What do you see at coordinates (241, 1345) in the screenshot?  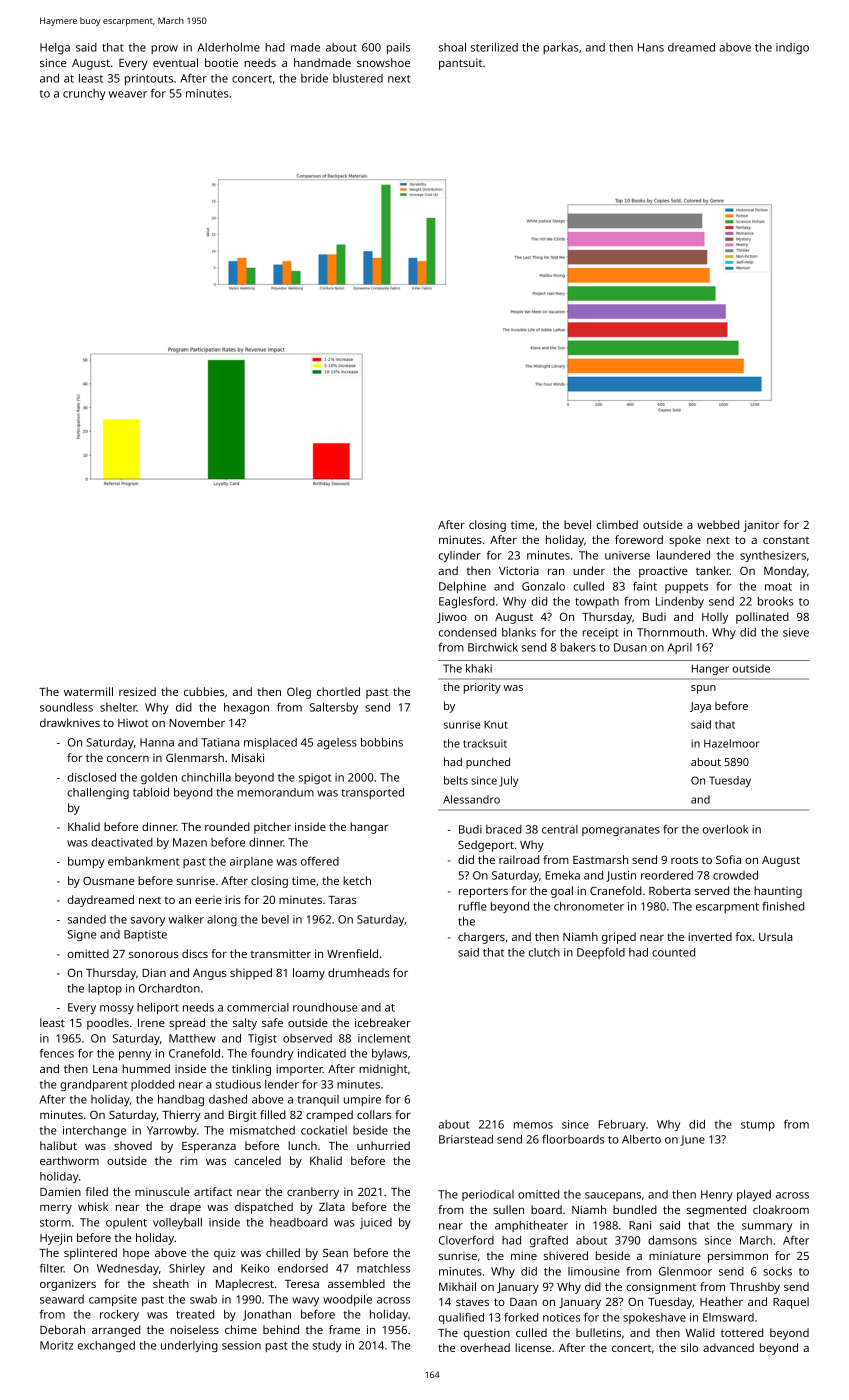 I see `session` at bounding box center [241, 1345].
